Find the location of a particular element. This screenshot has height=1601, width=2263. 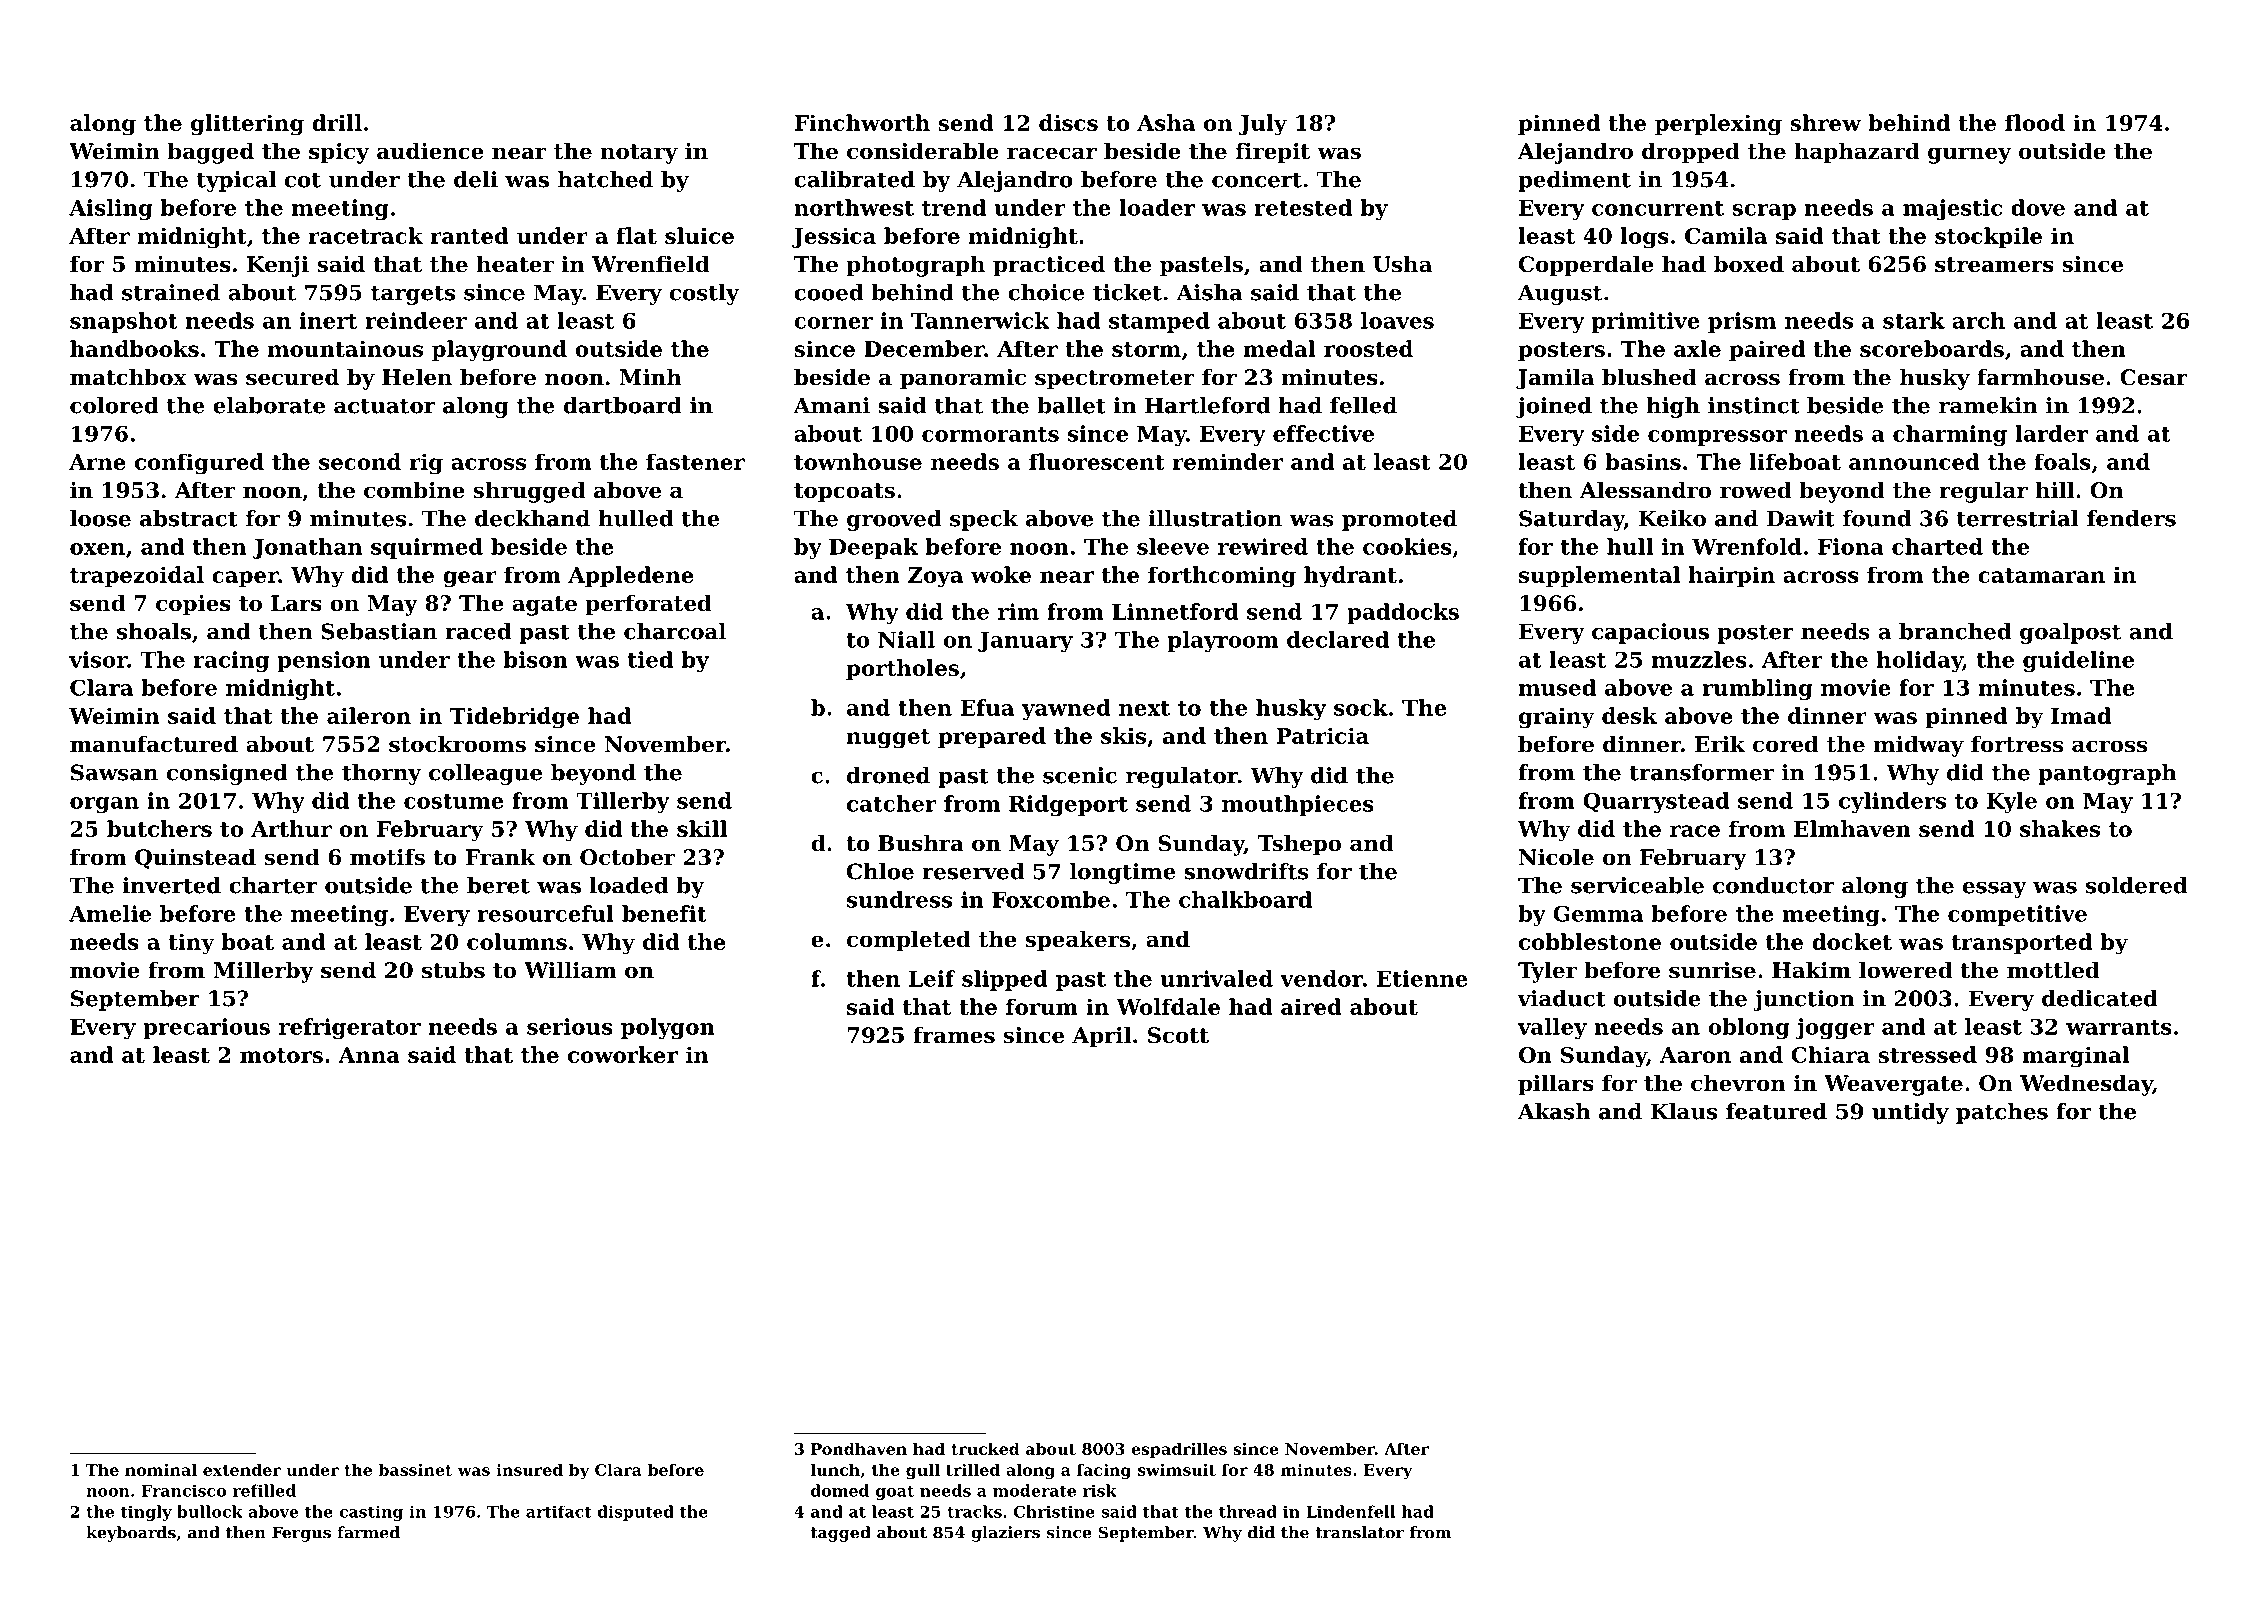

perplexing is located at coordinates (1718, 125).
